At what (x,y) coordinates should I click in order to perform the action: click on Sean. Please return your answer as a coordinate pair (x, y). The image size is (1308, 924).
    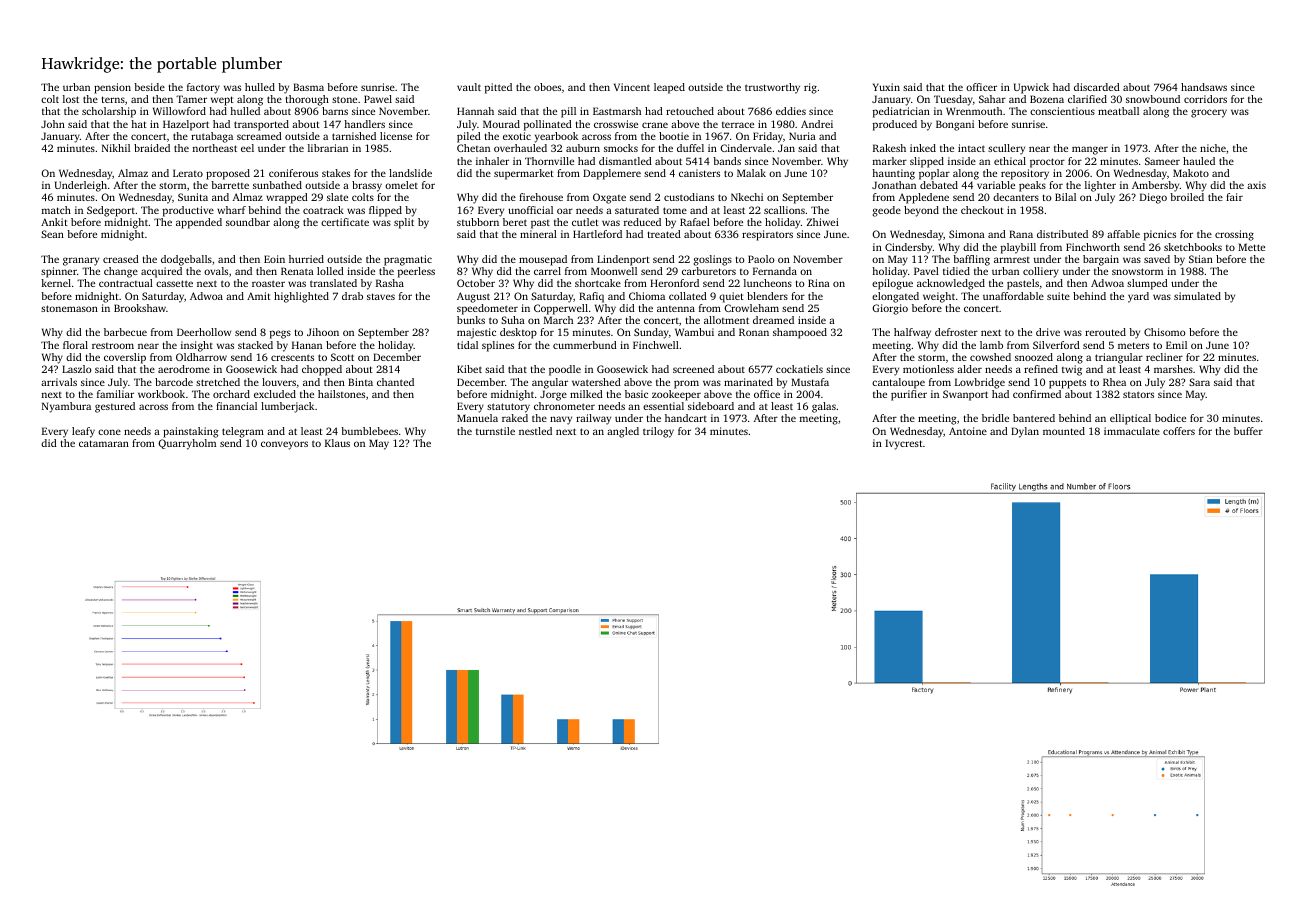
    Looking at the image, I should click on (52, 234).
